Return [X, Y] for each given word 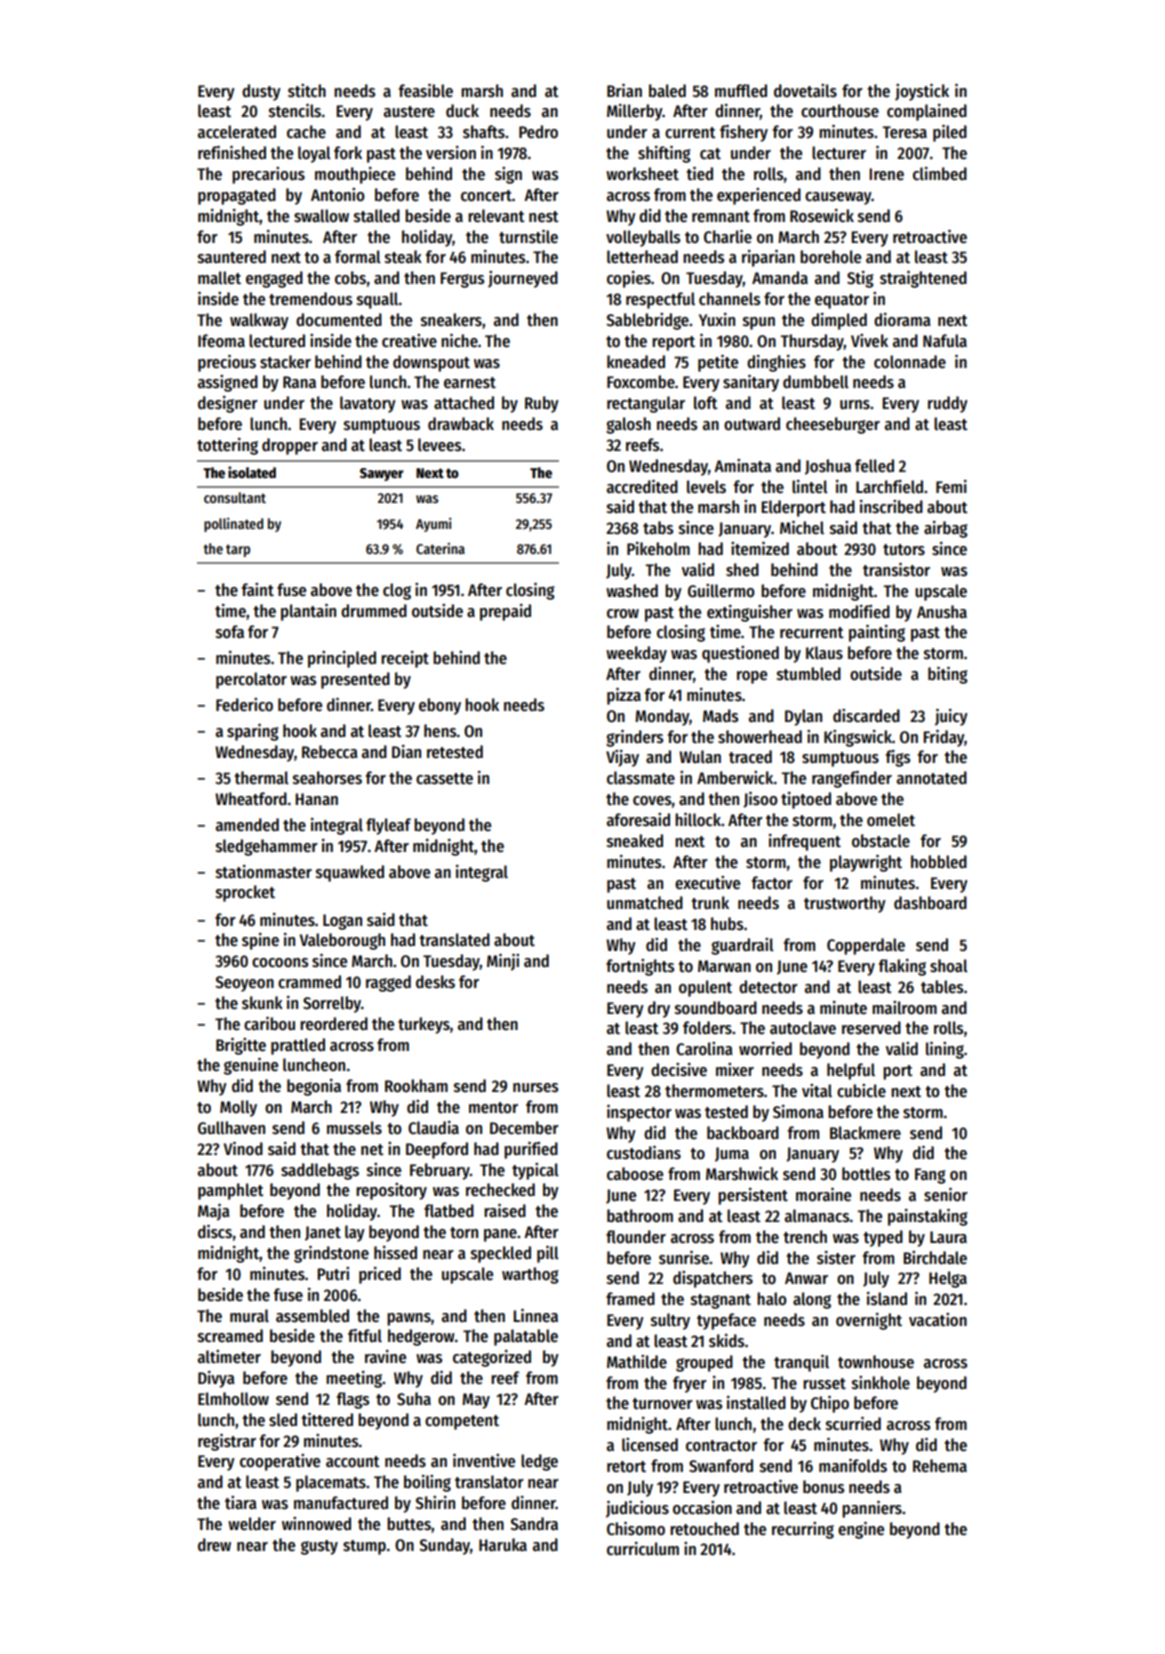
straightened [923, 279]
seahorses [327, 778]
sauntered [232, 257]
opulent [705, 988]
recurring [803, 1530]
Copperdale [866, 946]
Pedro [538, 132]
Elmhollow [233, 1399]
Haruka [503, 1545]
